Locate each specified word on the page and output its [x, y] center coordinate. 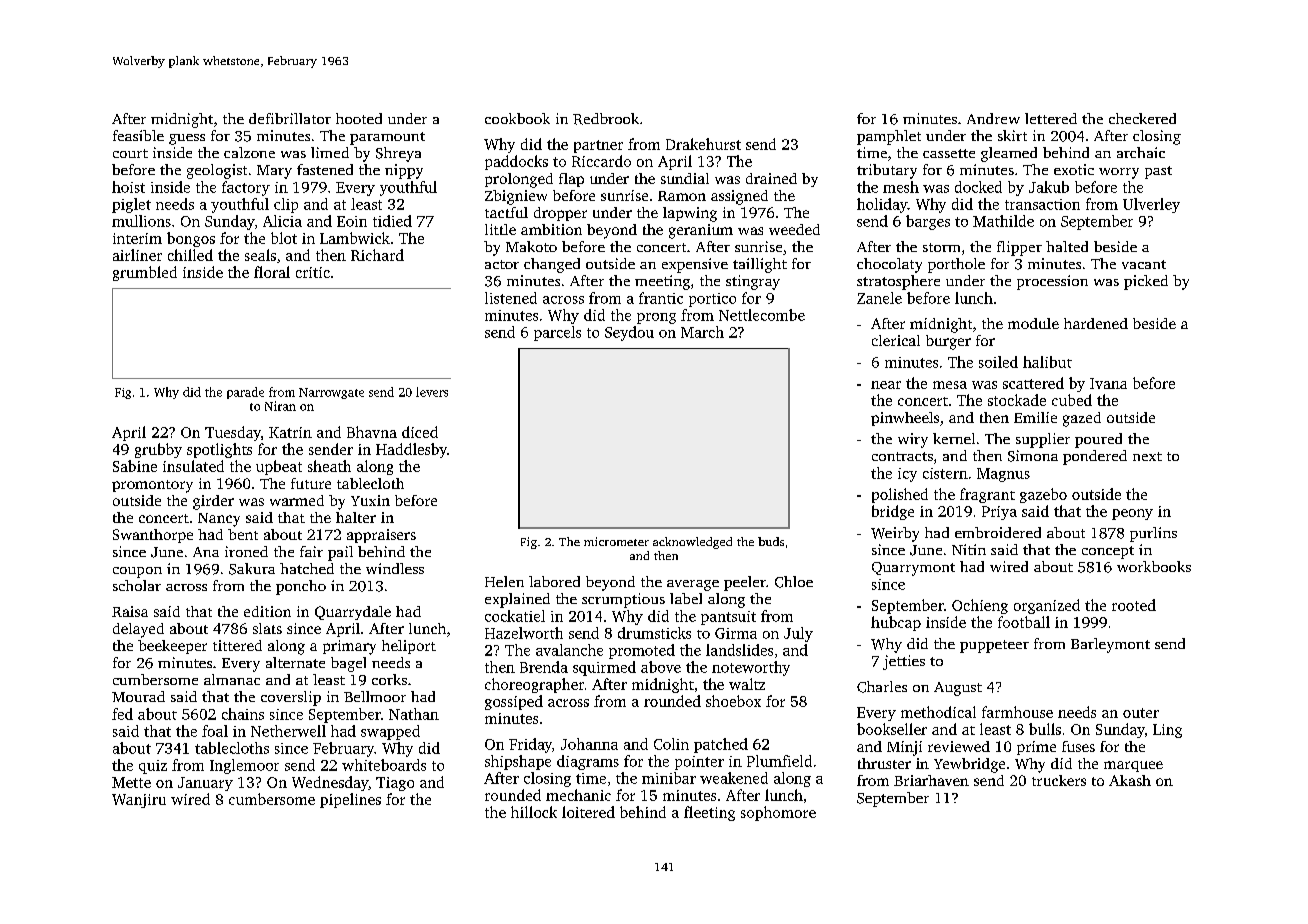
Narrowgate [331, 393]
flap [571, 180]
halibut [1047, 362]
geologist [217, 171]
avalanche [569, 650]
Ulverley [1151, 205]
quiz [153, 767]
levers [432, 392]
